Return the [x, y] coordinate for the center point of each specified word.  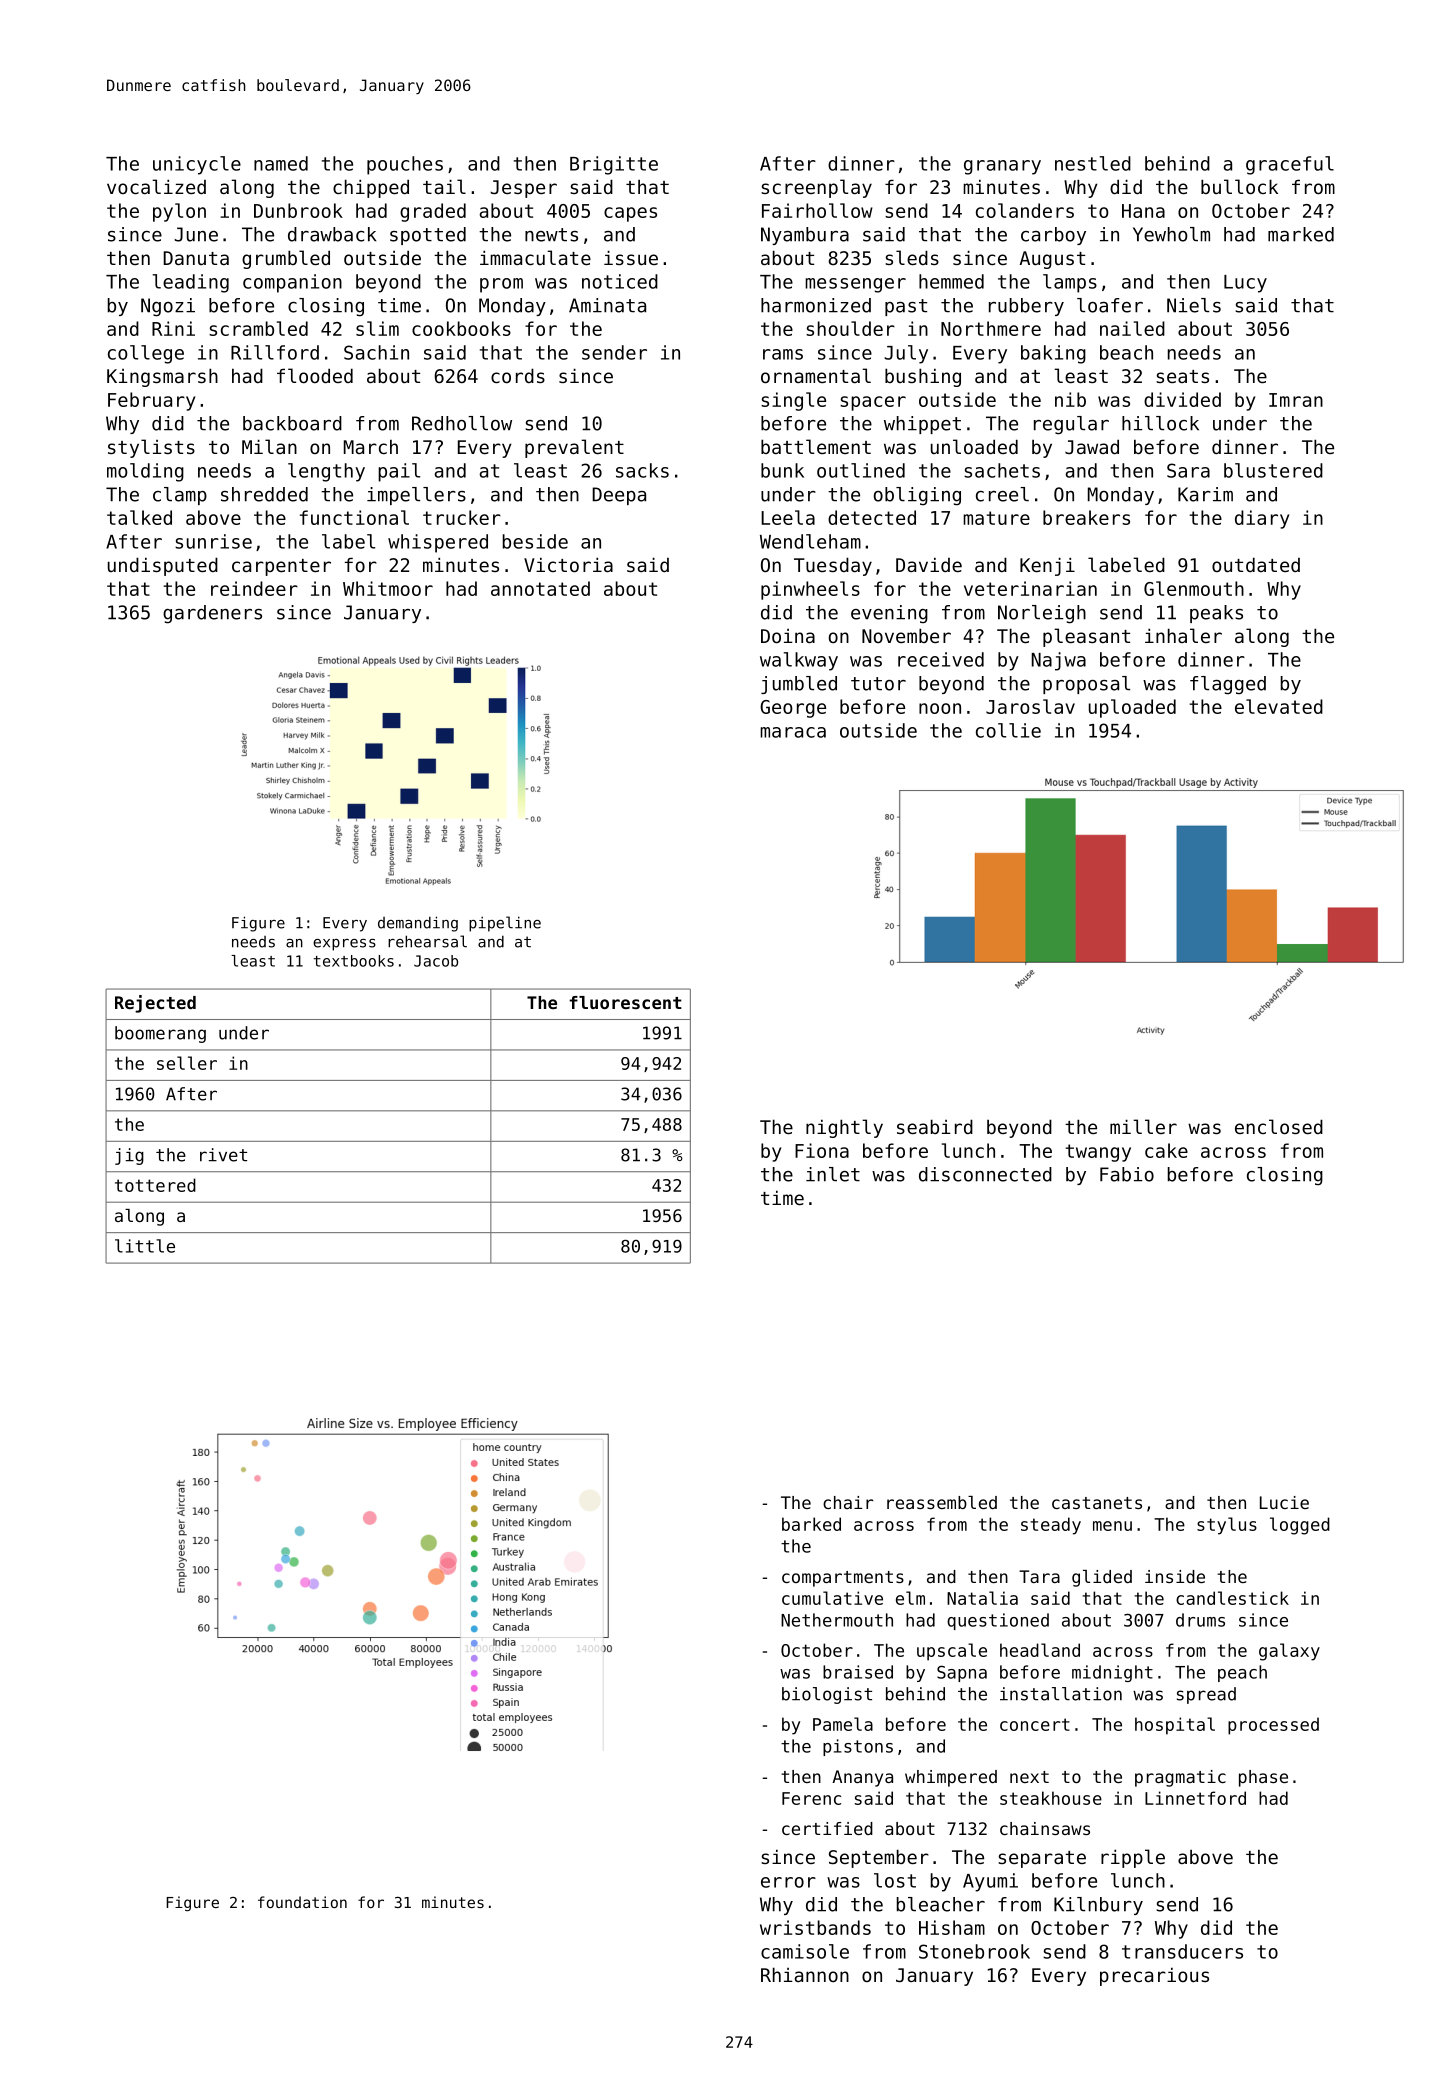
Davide [929, 564]
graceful [1290, 165]
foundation [302, 1902]
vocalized [156, 186]
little [145, 1246]
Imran [1296, 400]
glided [1102, 1578]
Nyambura [805, 236]
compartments [843, 1579]
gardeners [212, 614]
